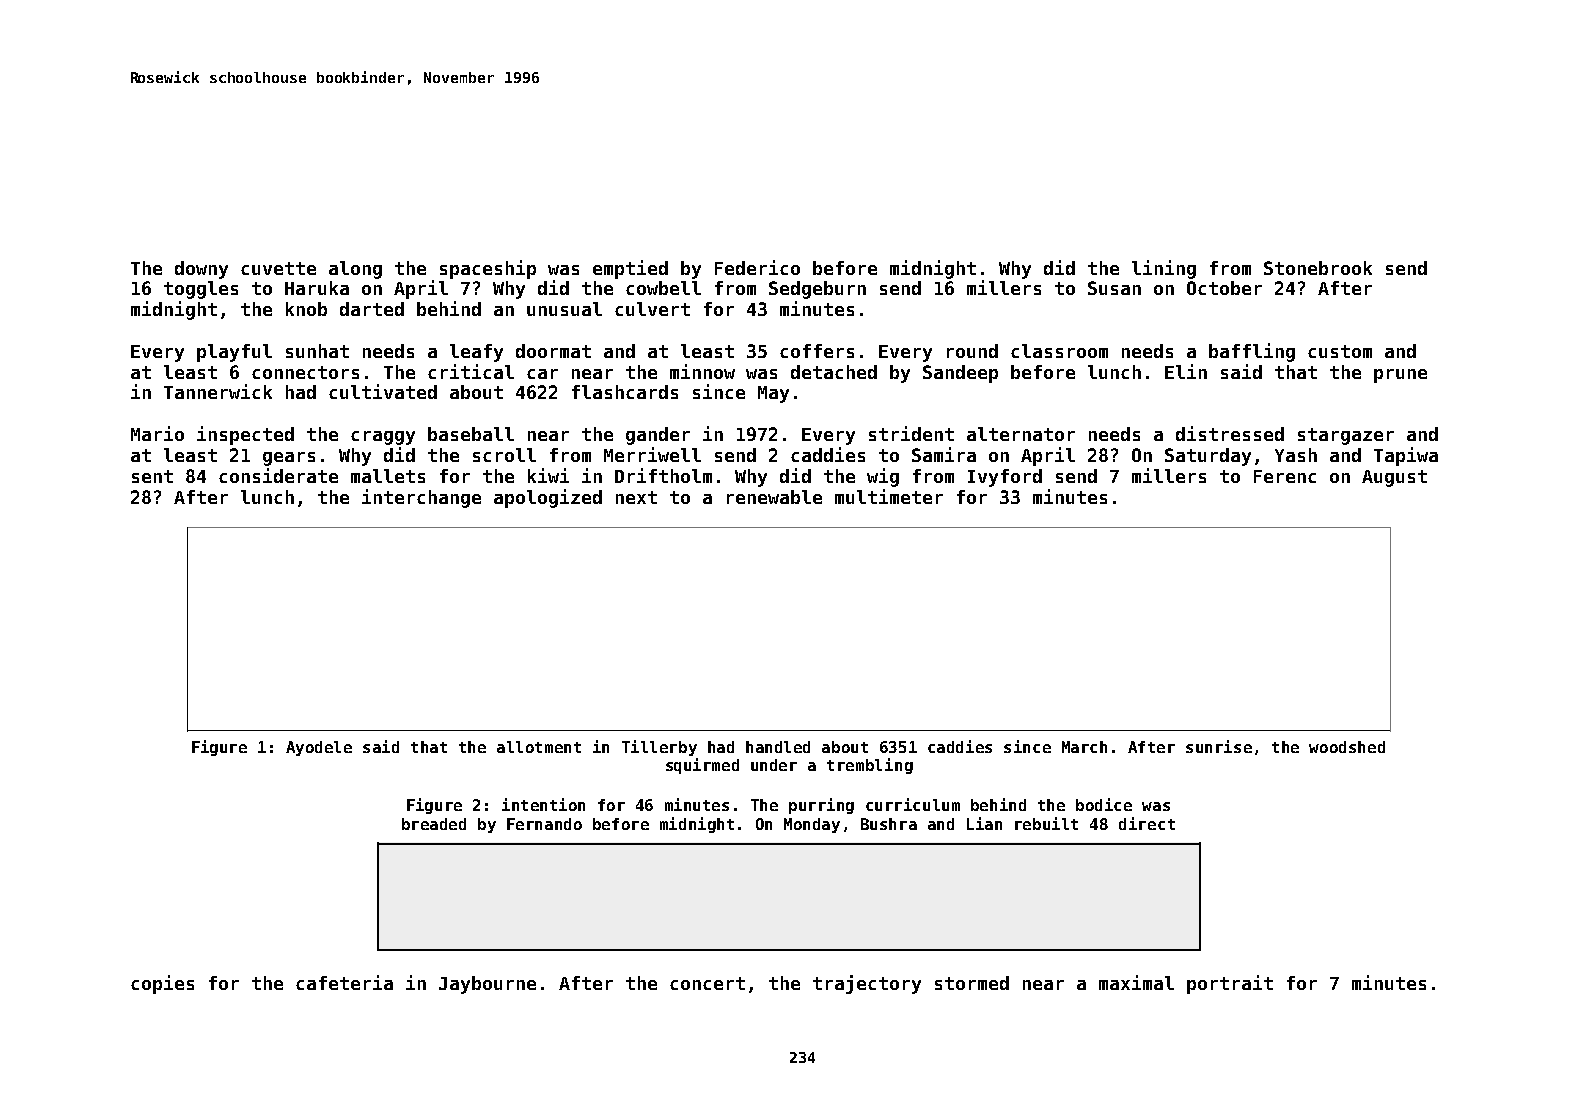 This screenshot has height=1115, width=1578. I want to click on Federico, so click(757, 267).
